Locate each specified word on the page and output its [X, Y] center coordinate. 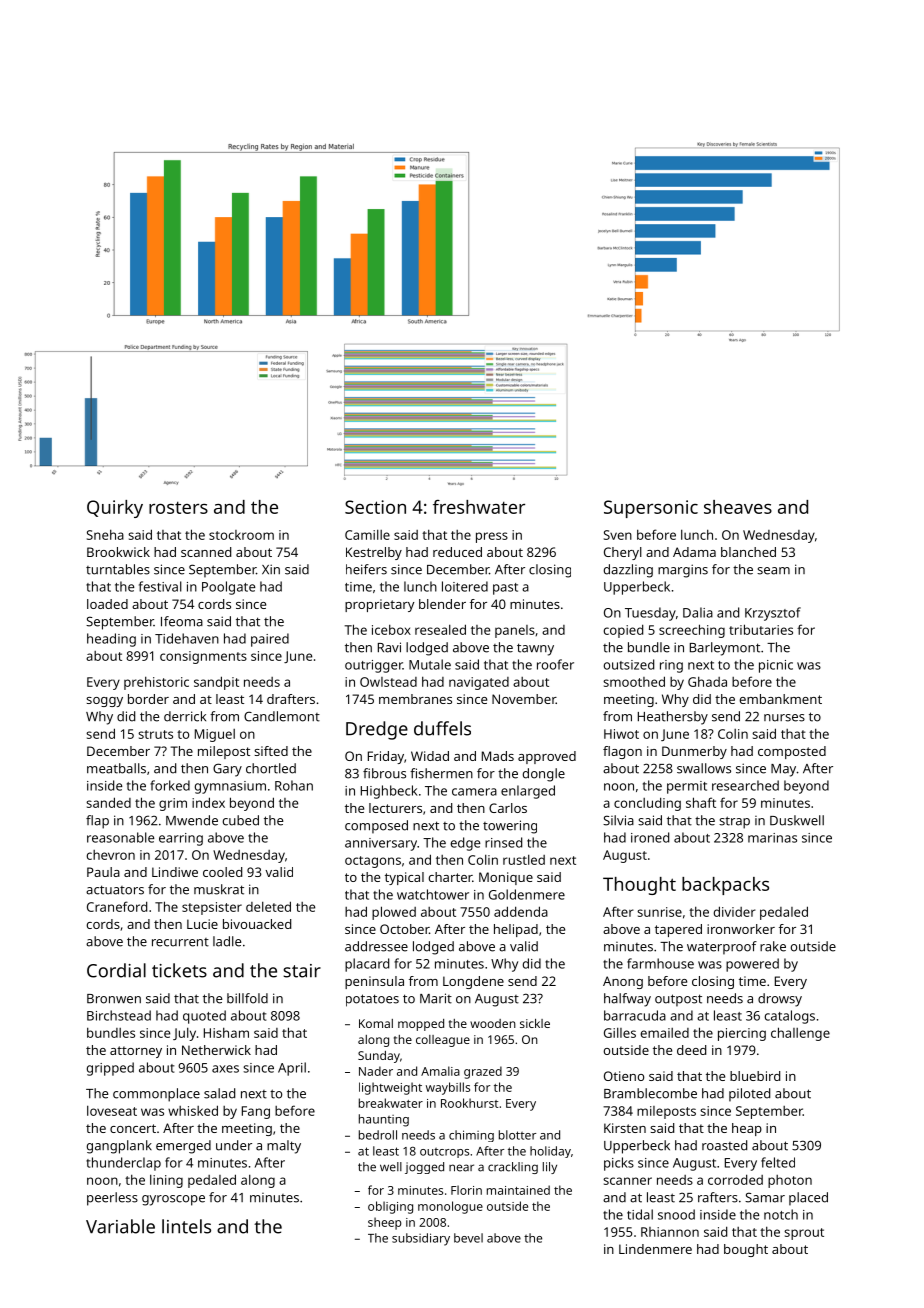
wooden [493, 1023]
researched [745, 785]
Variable [120, 1226]
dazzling [628, 571]
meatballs [116, 768]
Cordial [116, 970]
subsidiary [421, 1239]
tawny [535, 649]
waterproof [722, 948]
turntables [118, 569]
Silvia [618, 820]
